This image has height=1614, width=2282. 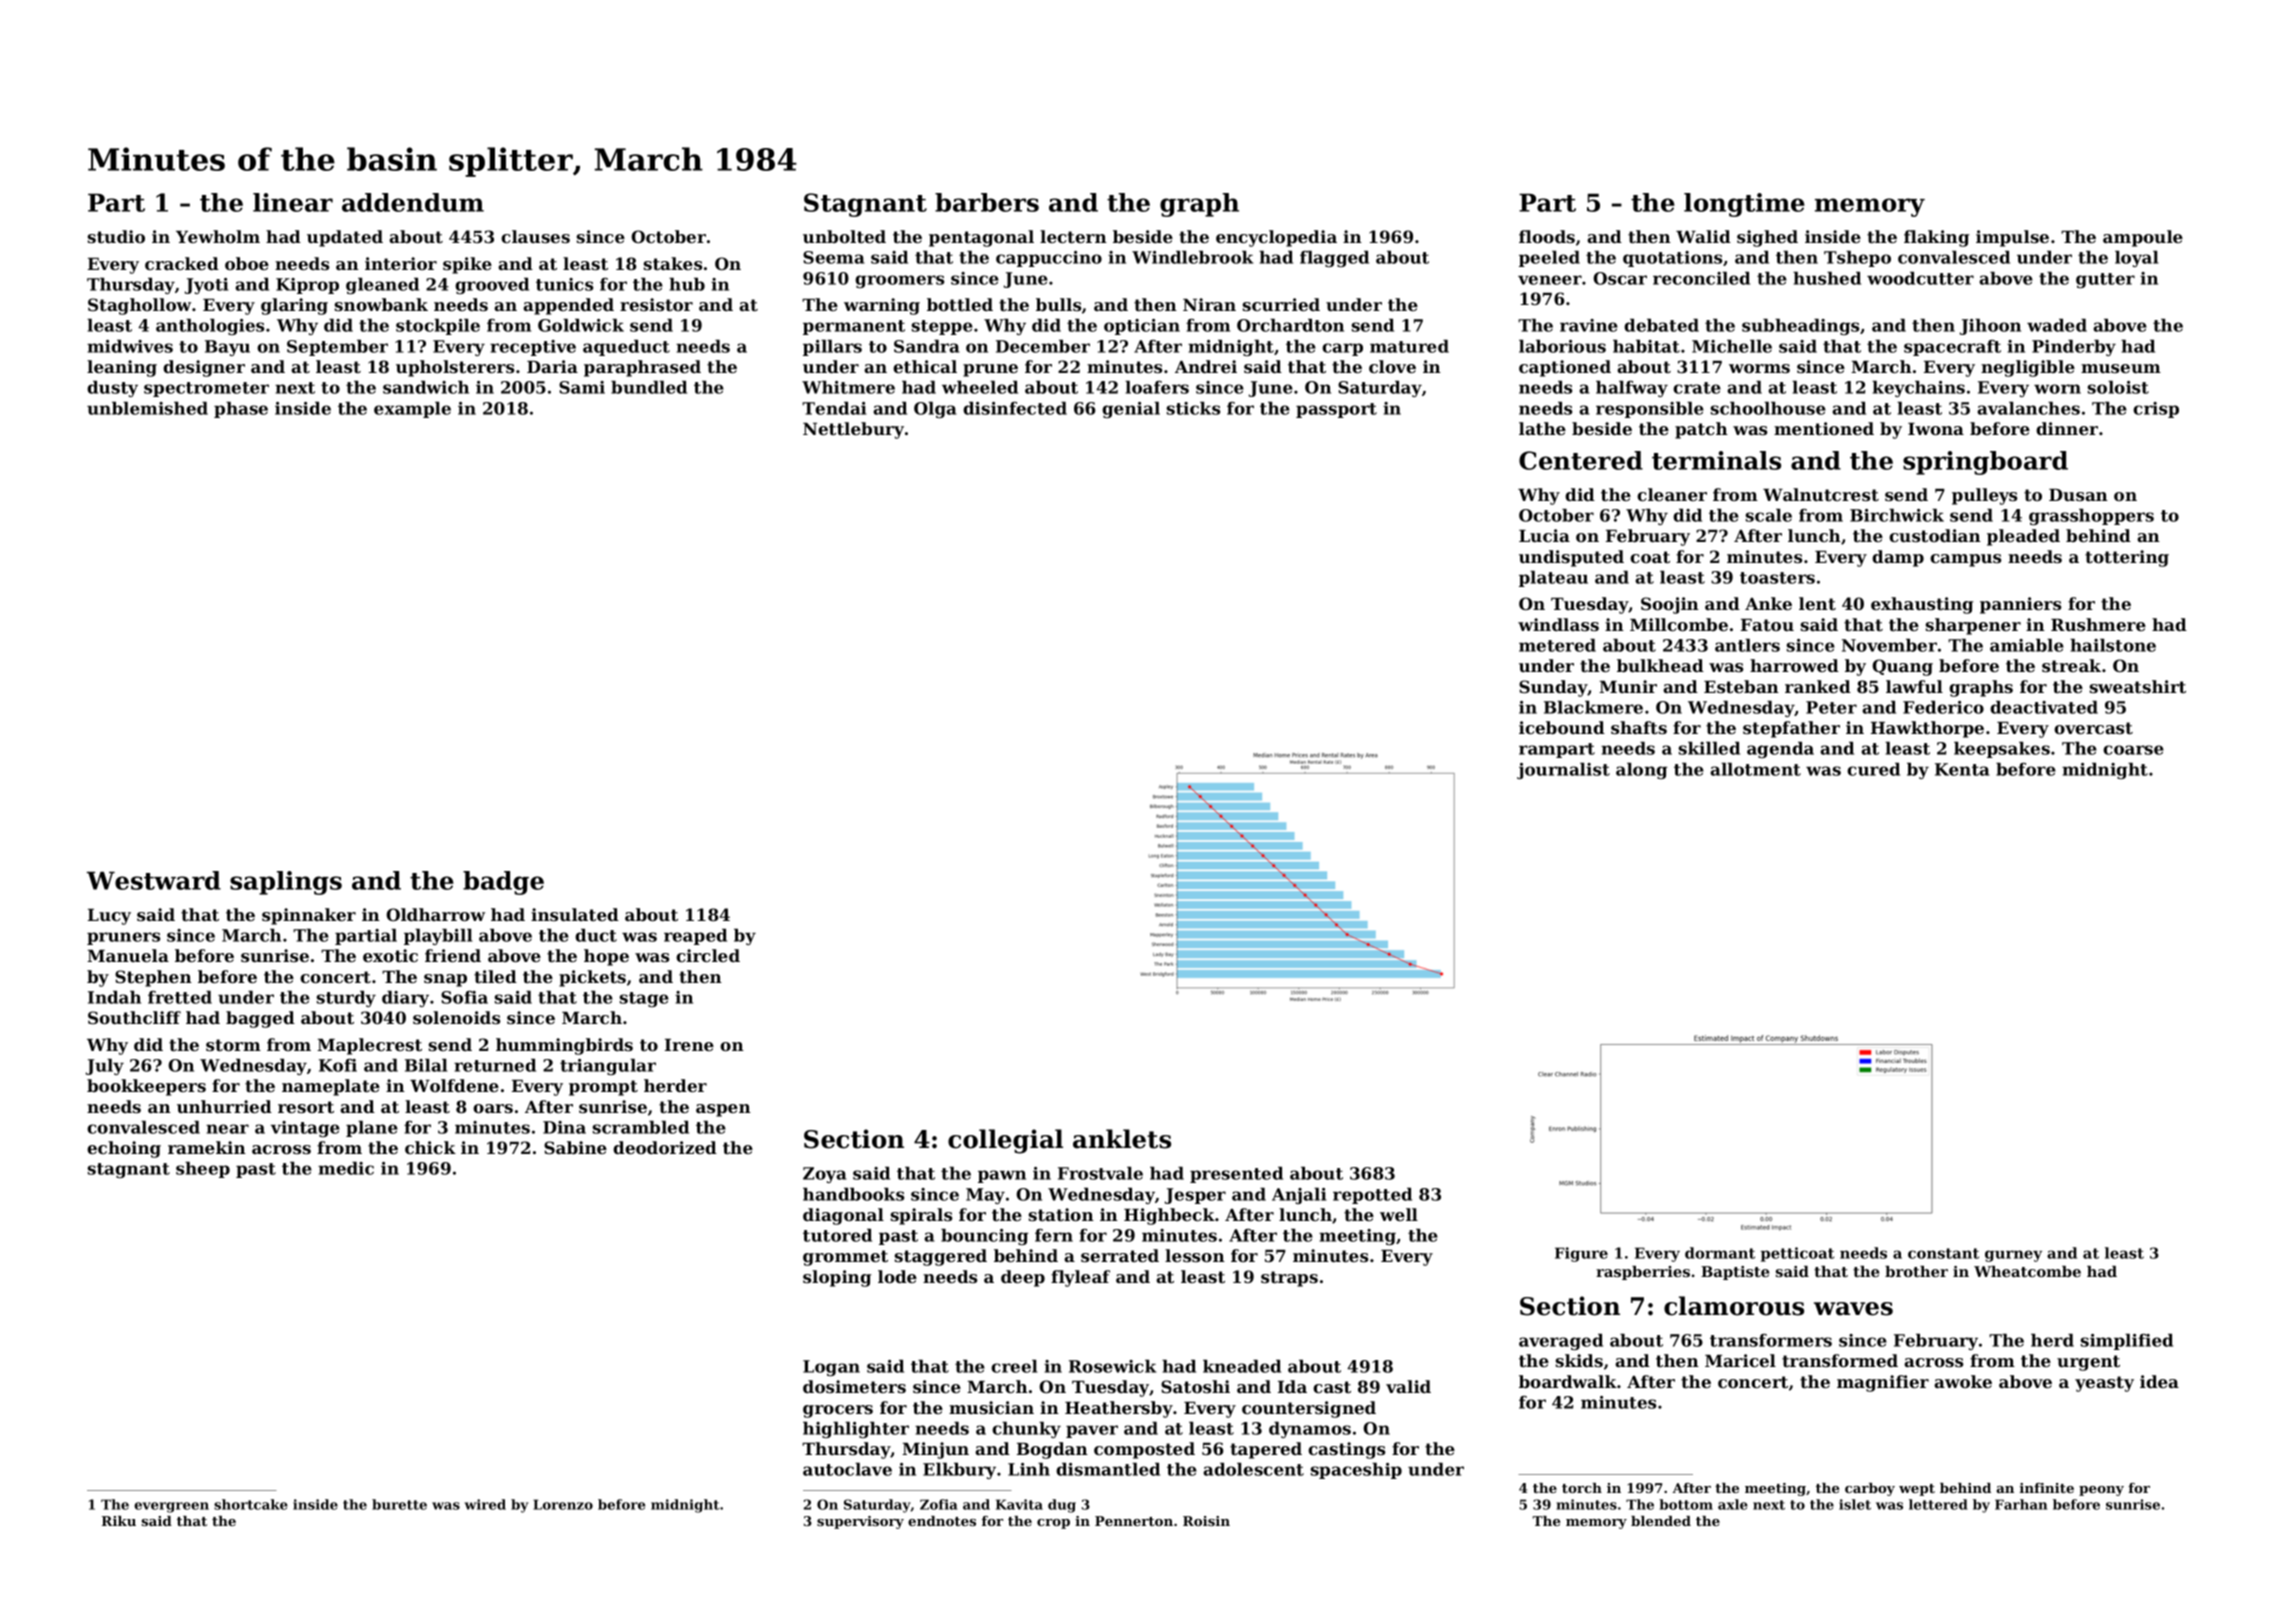 I want to click on saplings, so click(x=286, y=883).
